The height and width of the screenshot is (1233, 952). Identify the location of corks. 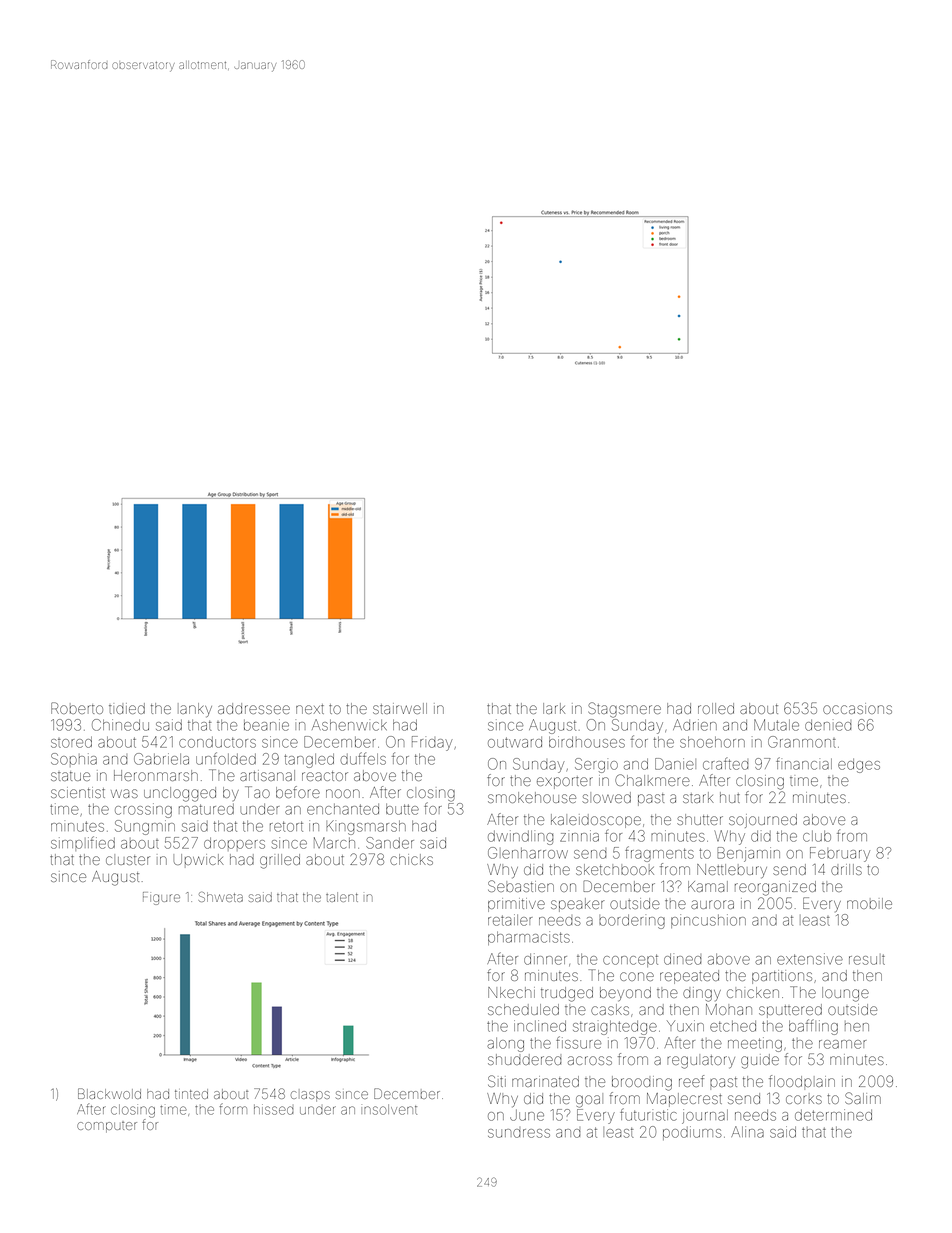
(804, 1099).
